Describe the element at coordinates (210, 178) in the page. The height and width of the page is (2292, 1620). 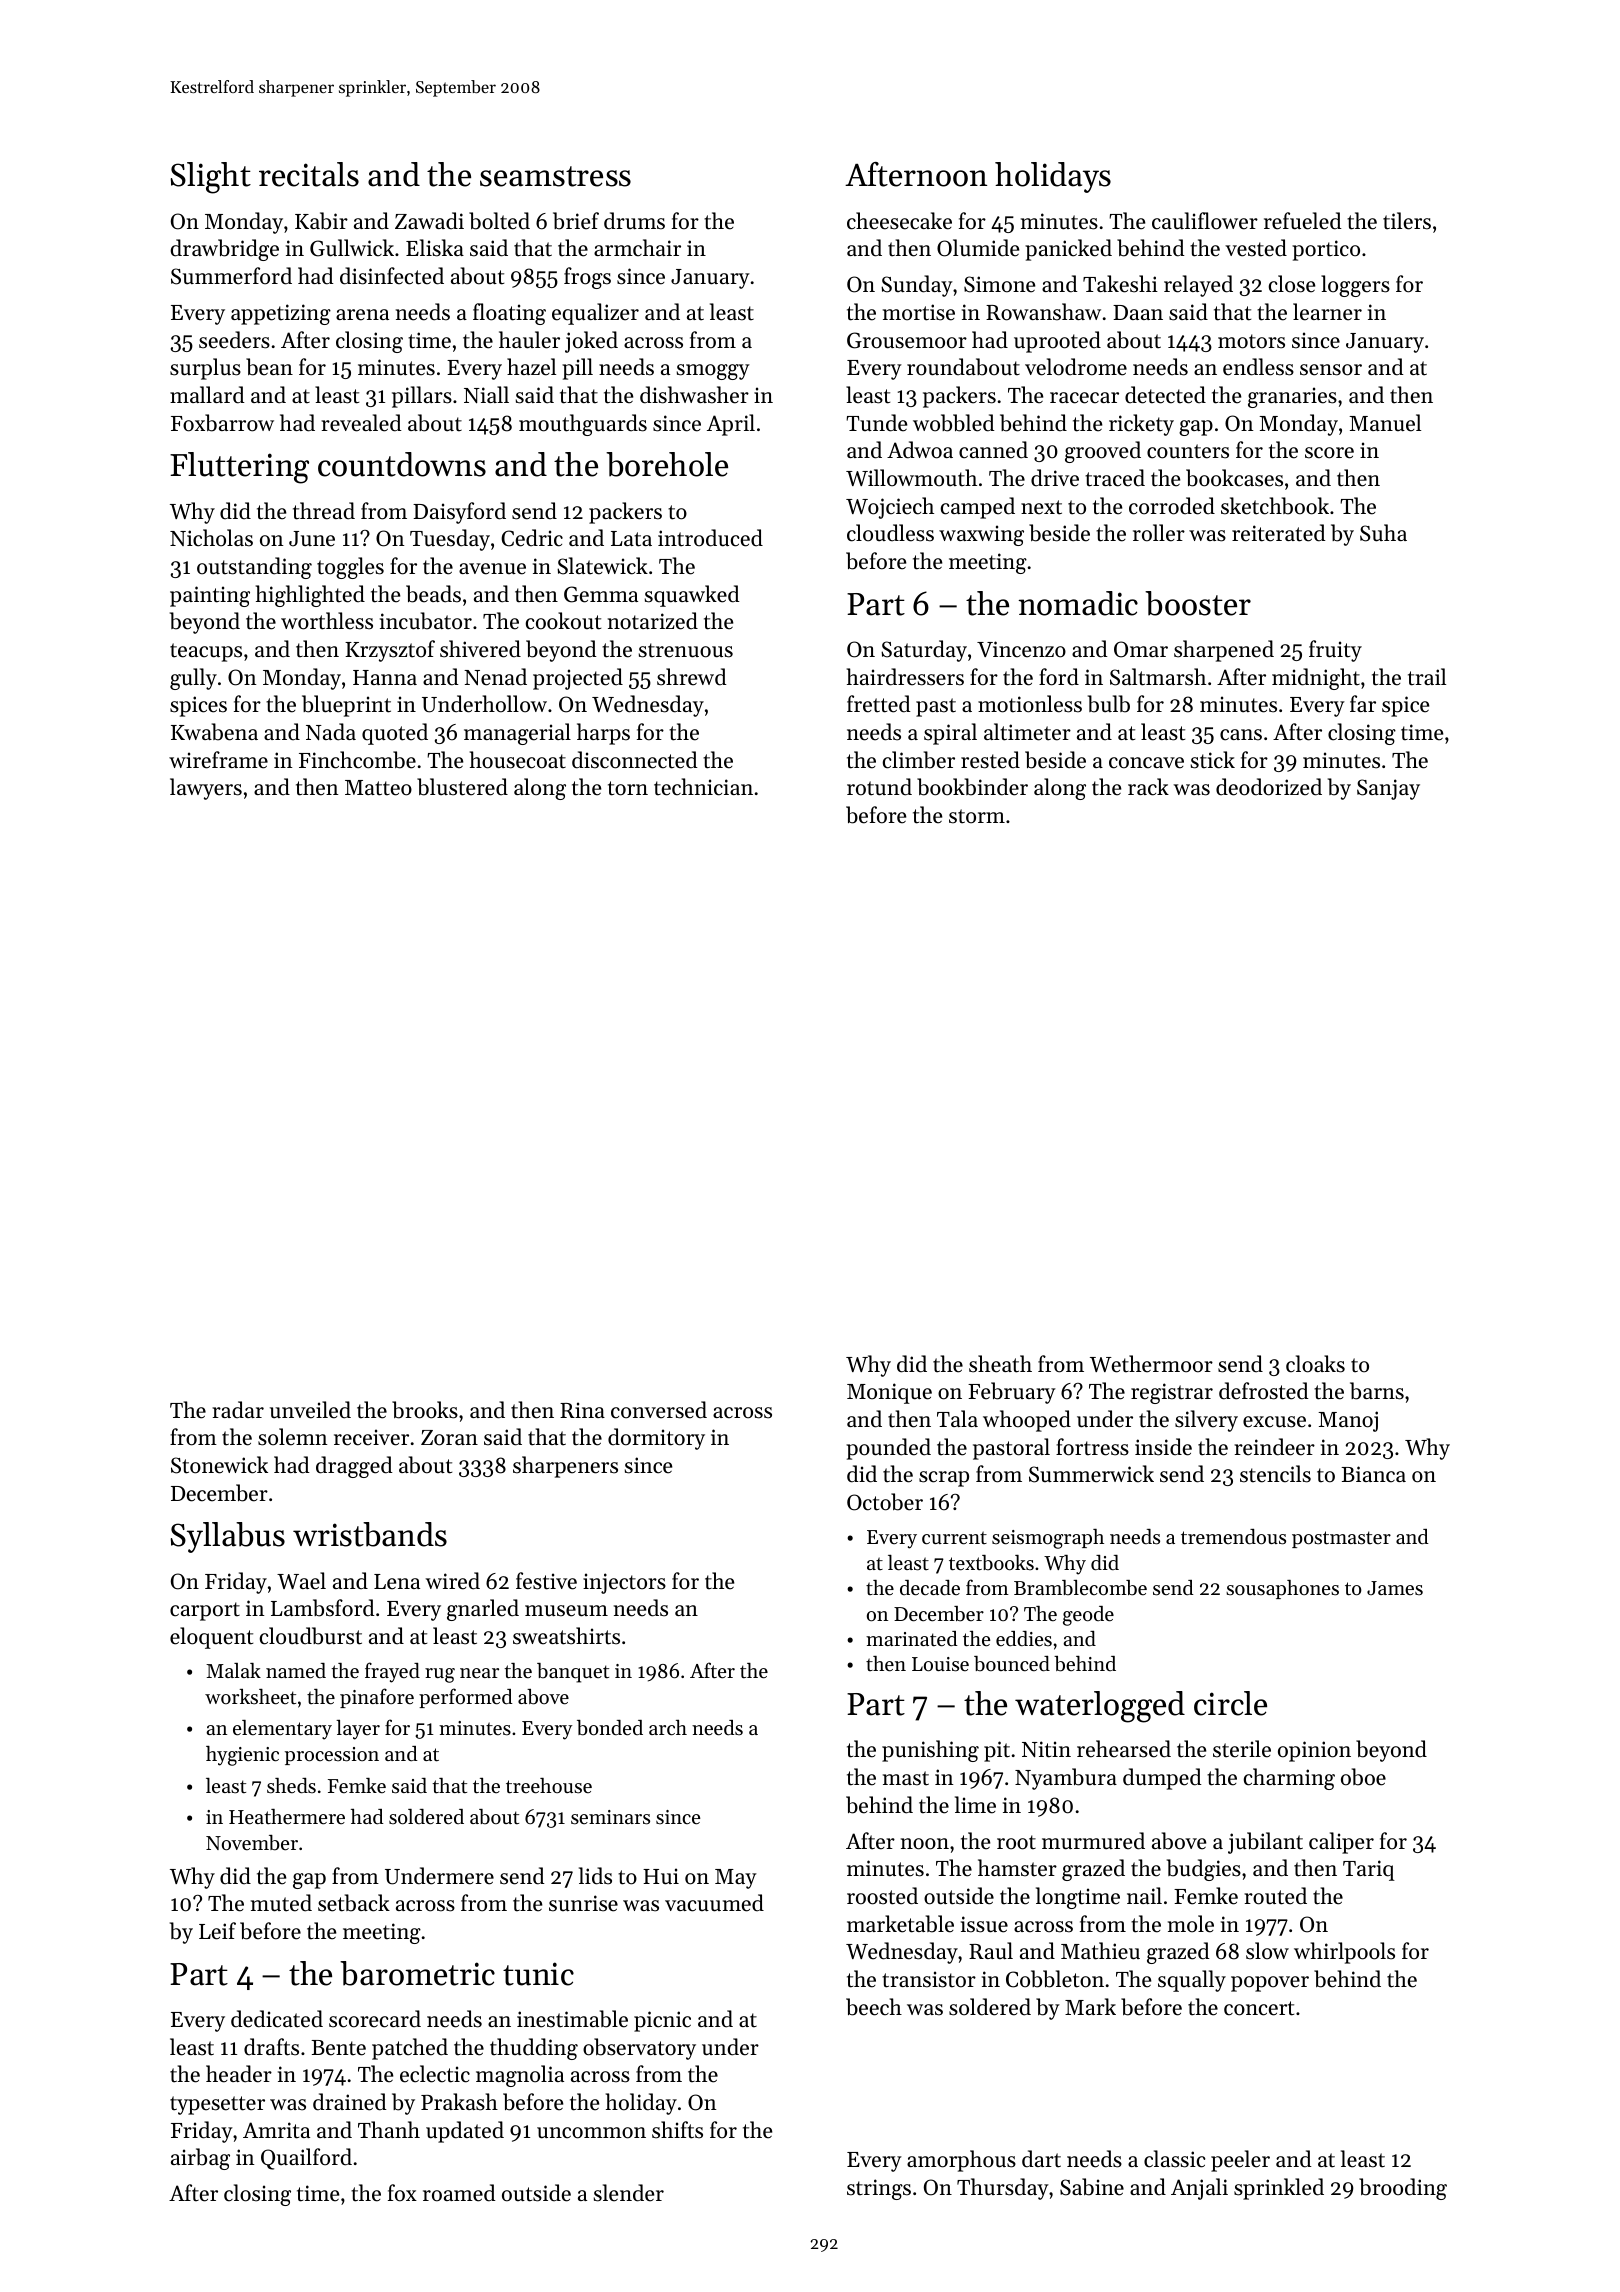
I see `Slight` at that location.
